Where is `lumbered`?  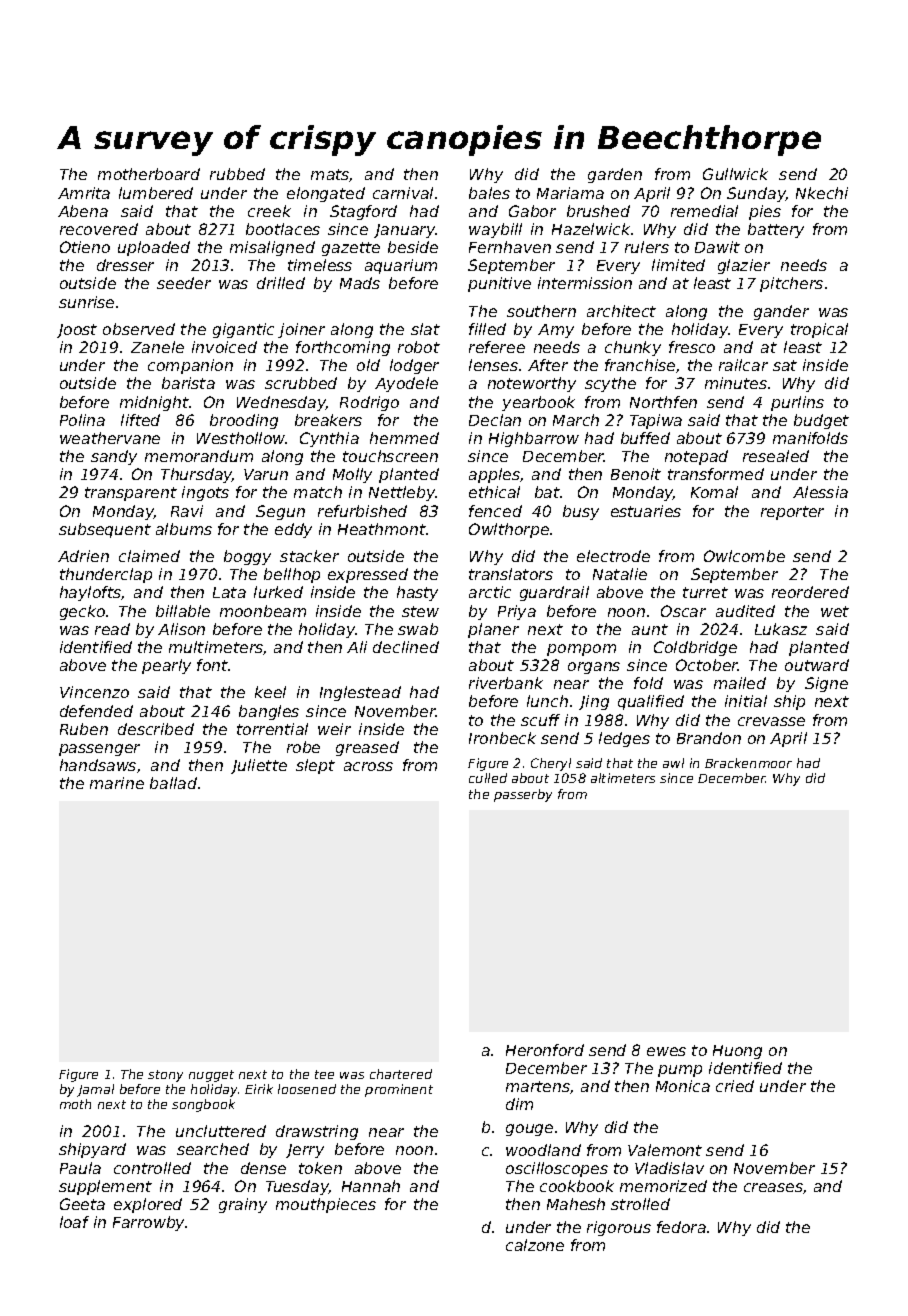 lumbered is located at coordinates (156, 193).
